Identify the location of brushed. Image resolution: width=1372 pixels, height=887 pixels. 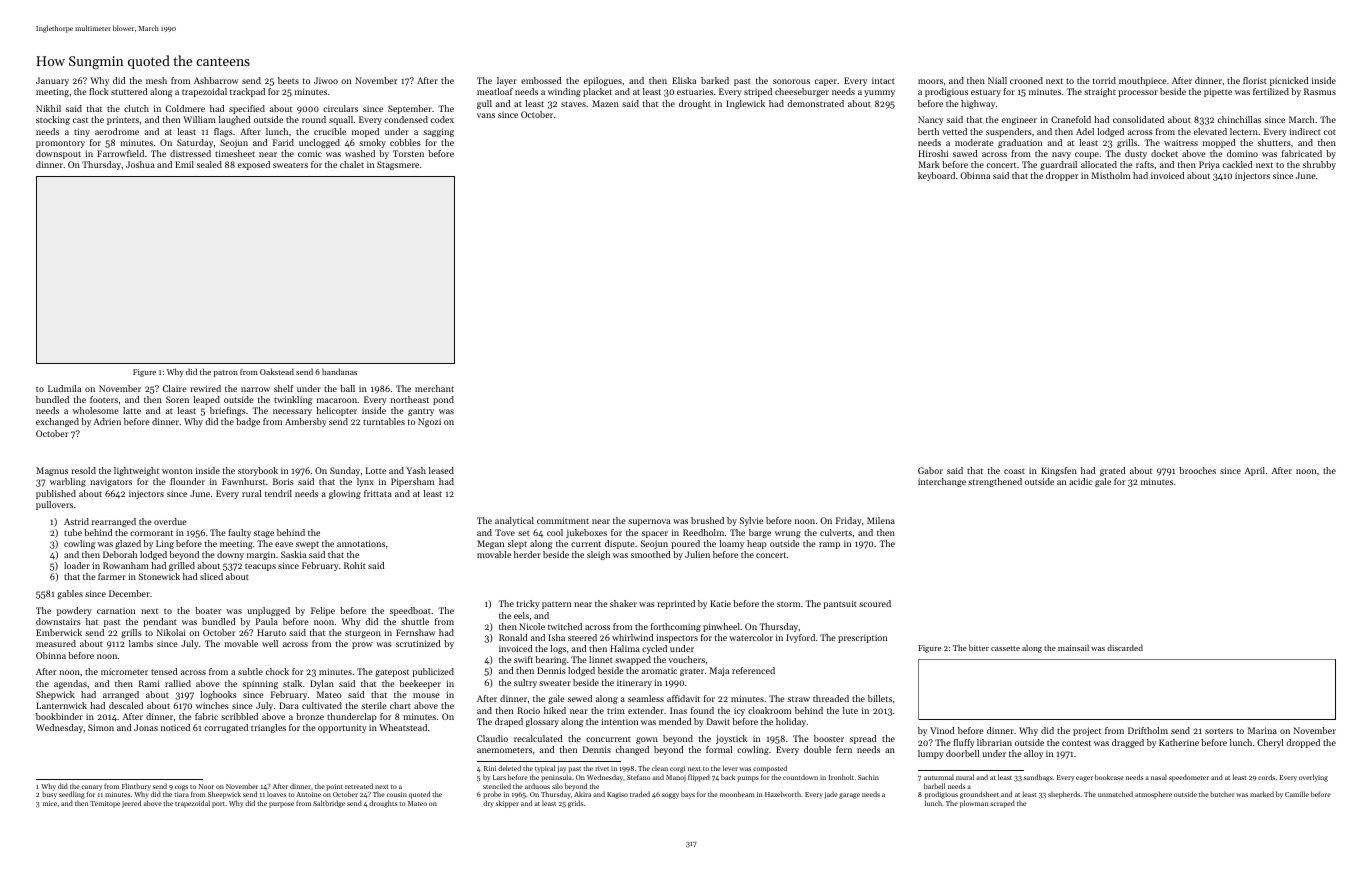
(707, 520).
